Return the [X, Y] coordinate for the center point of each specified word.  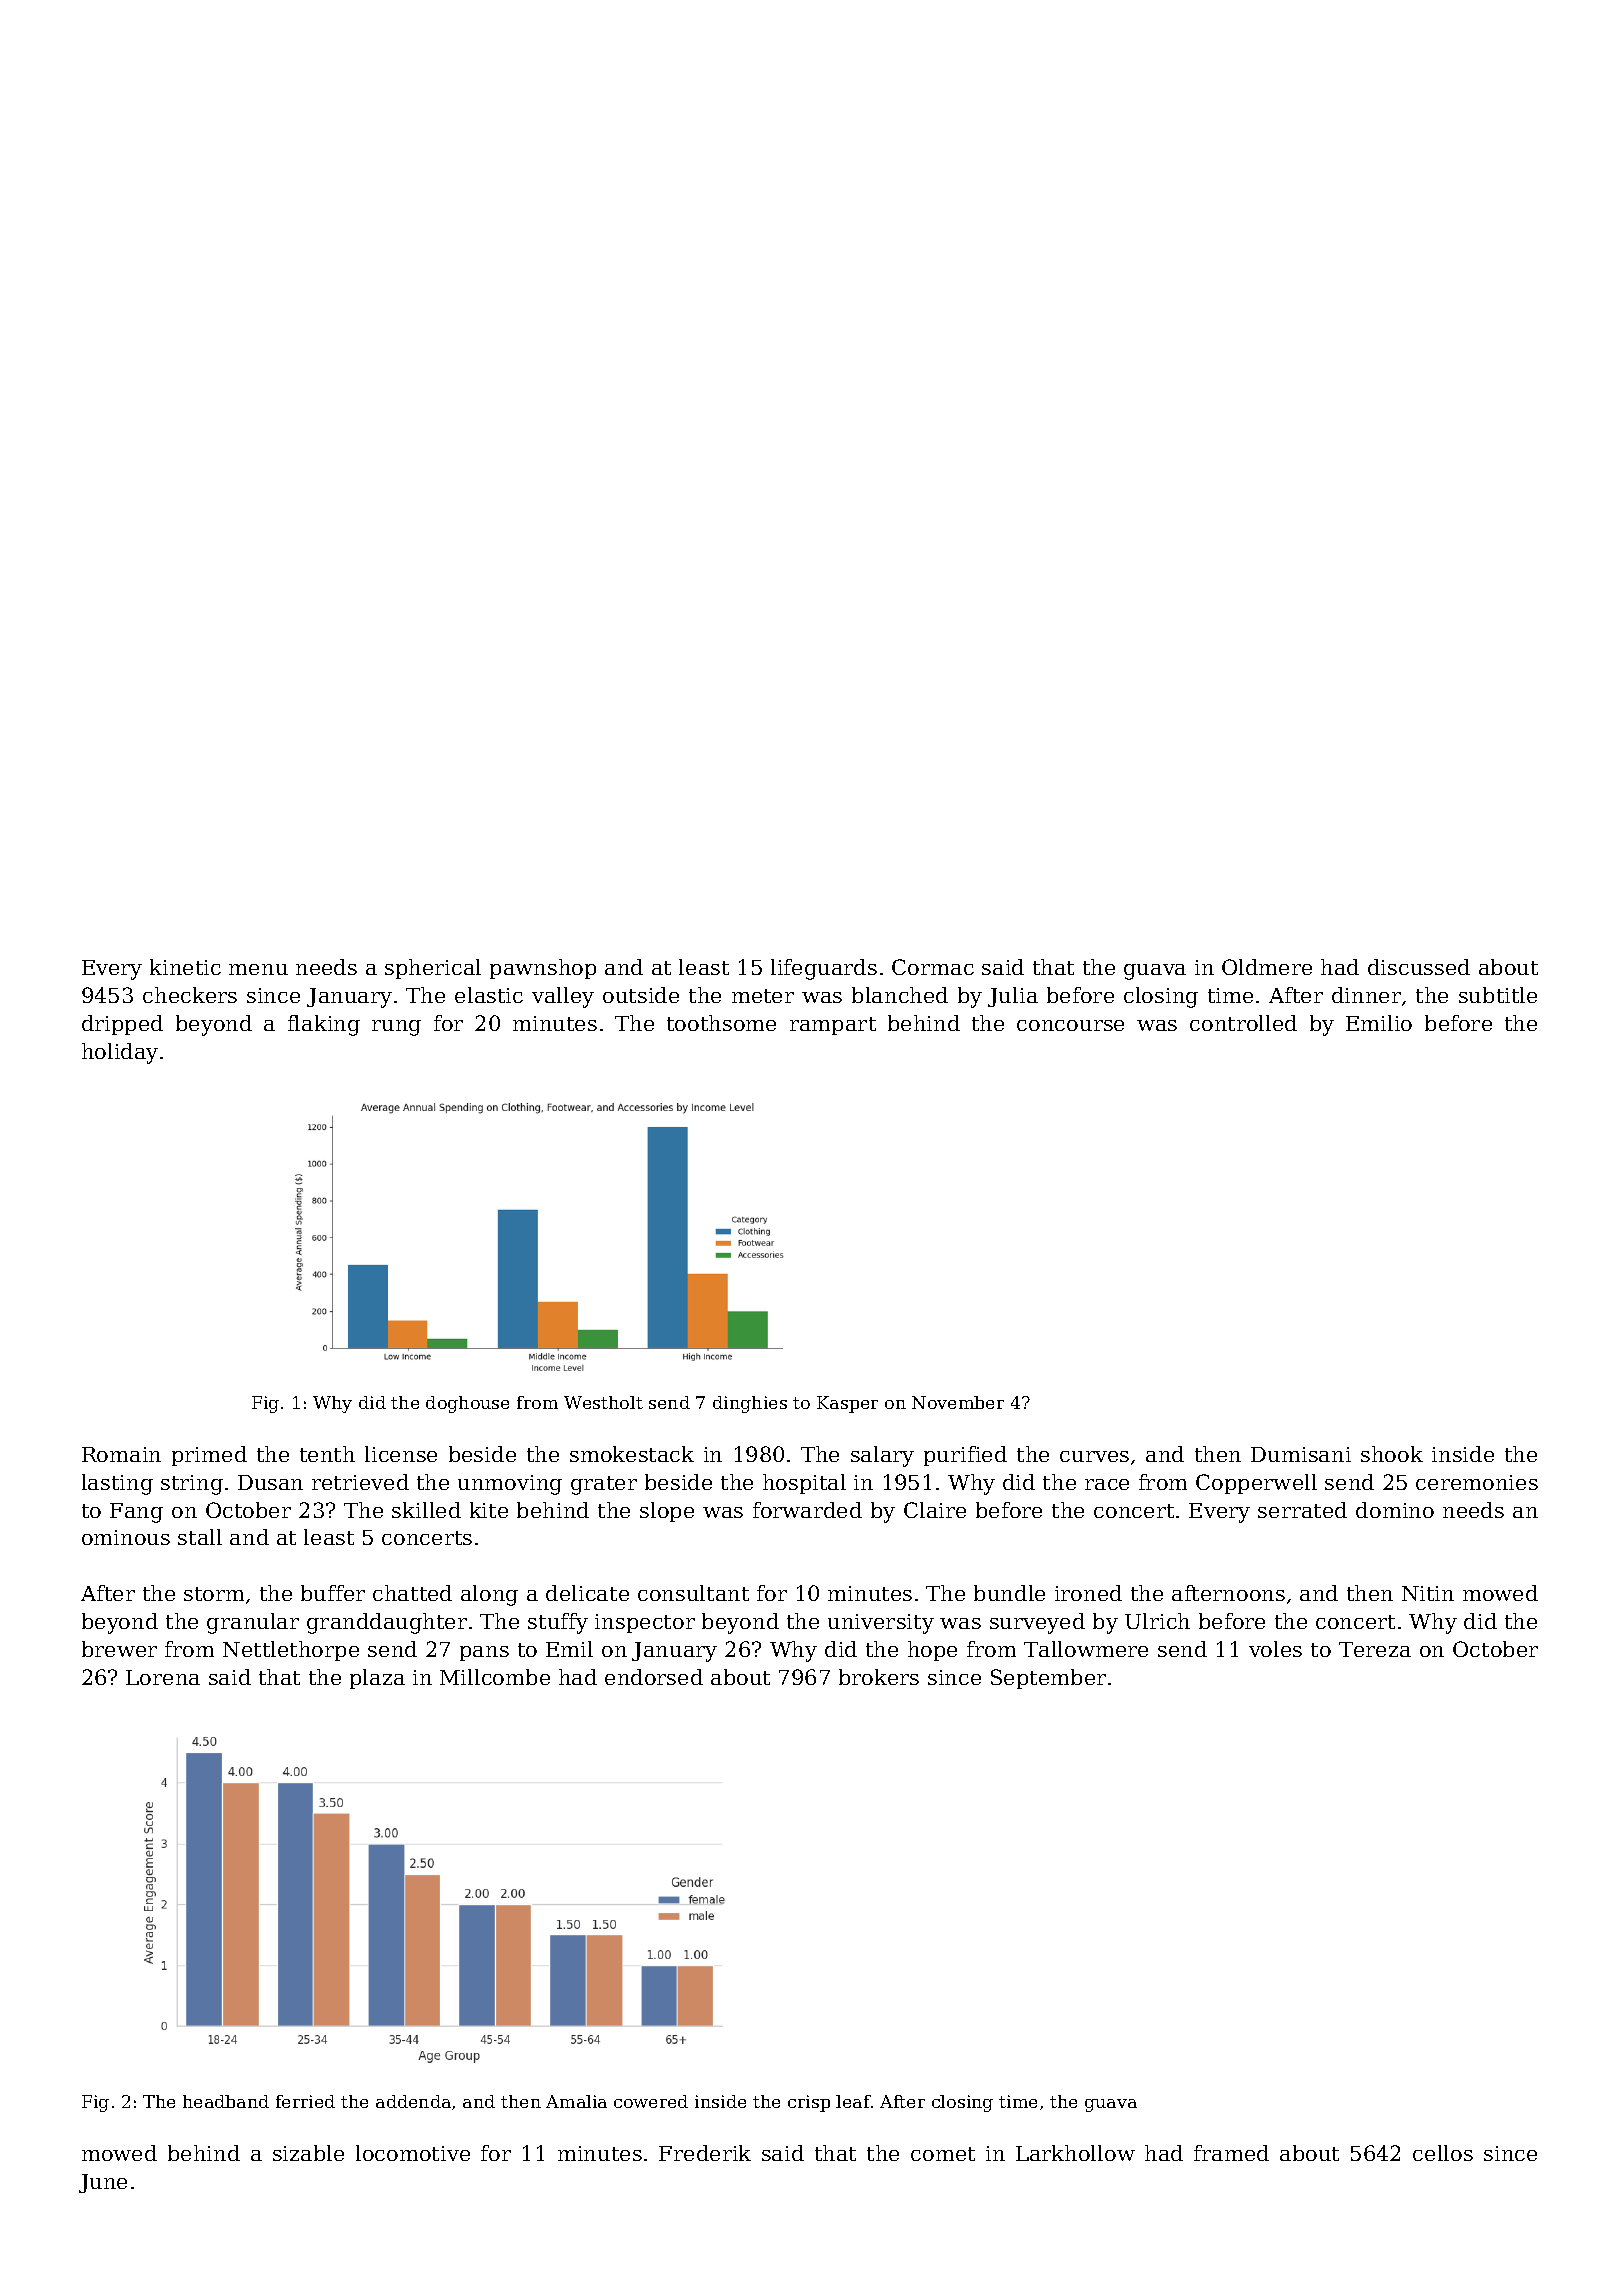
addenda [413, 2101]
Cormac [933, 967]
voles [1275, 1649]
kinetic [185, 967]
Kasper [847, 1404]
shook [1392, 1454]
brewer [119, 1649]
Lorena [163, 1677]
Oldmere [1267, 967]
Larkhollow [1075, 2153]
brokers [879, 1677]
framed [1231, 2153]
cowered [651, 2101]
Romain [121, 1454]
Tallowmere [1086, 1649]
